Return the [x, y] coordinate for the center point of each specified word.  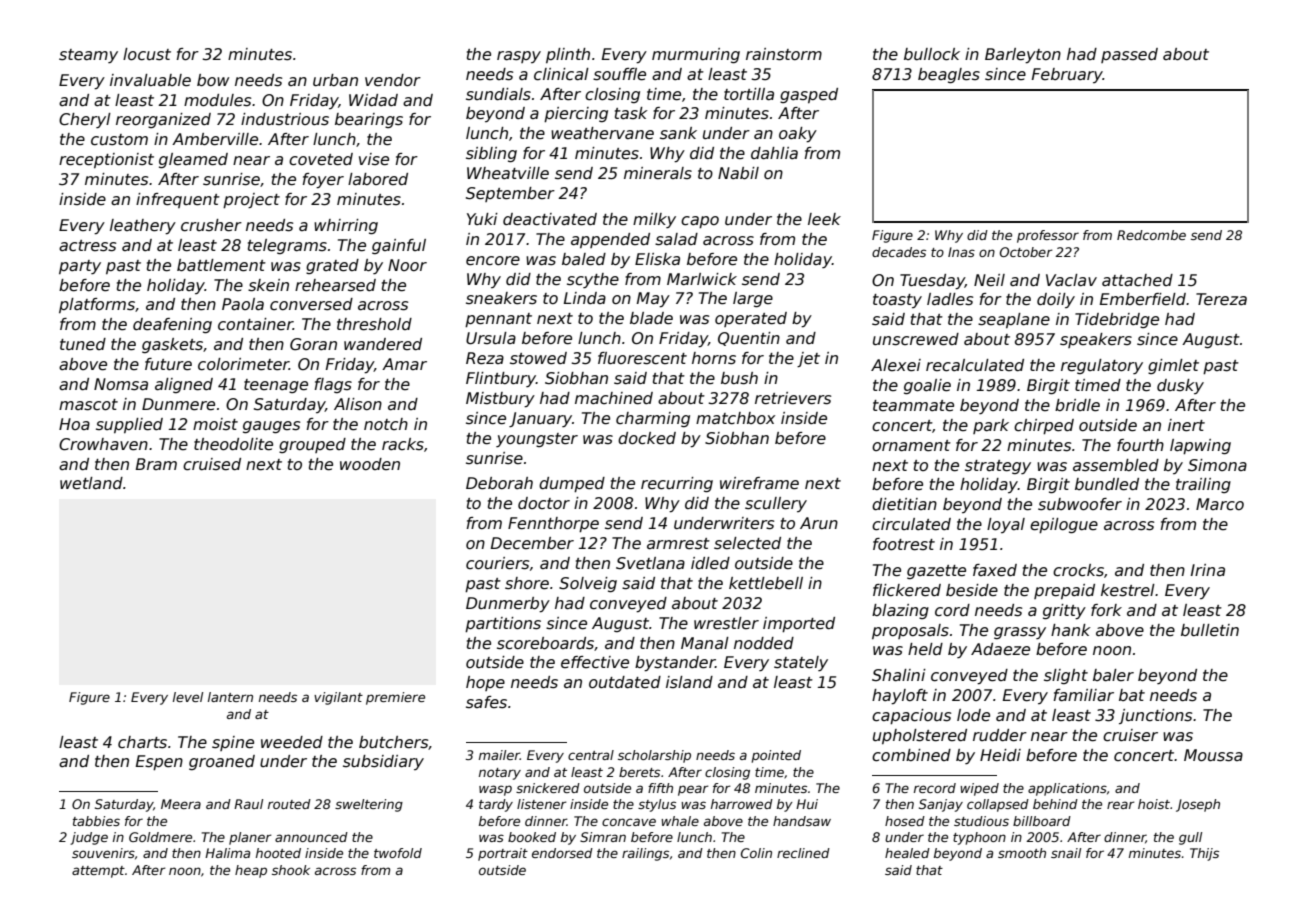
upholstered [920, 736]
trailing [1203, 485]
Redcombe [1151, 235]
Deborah [499, 483]
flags [333, 385]
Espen [159, 762]
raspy [519, 57]
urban [335, 80]
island [689, 682]
